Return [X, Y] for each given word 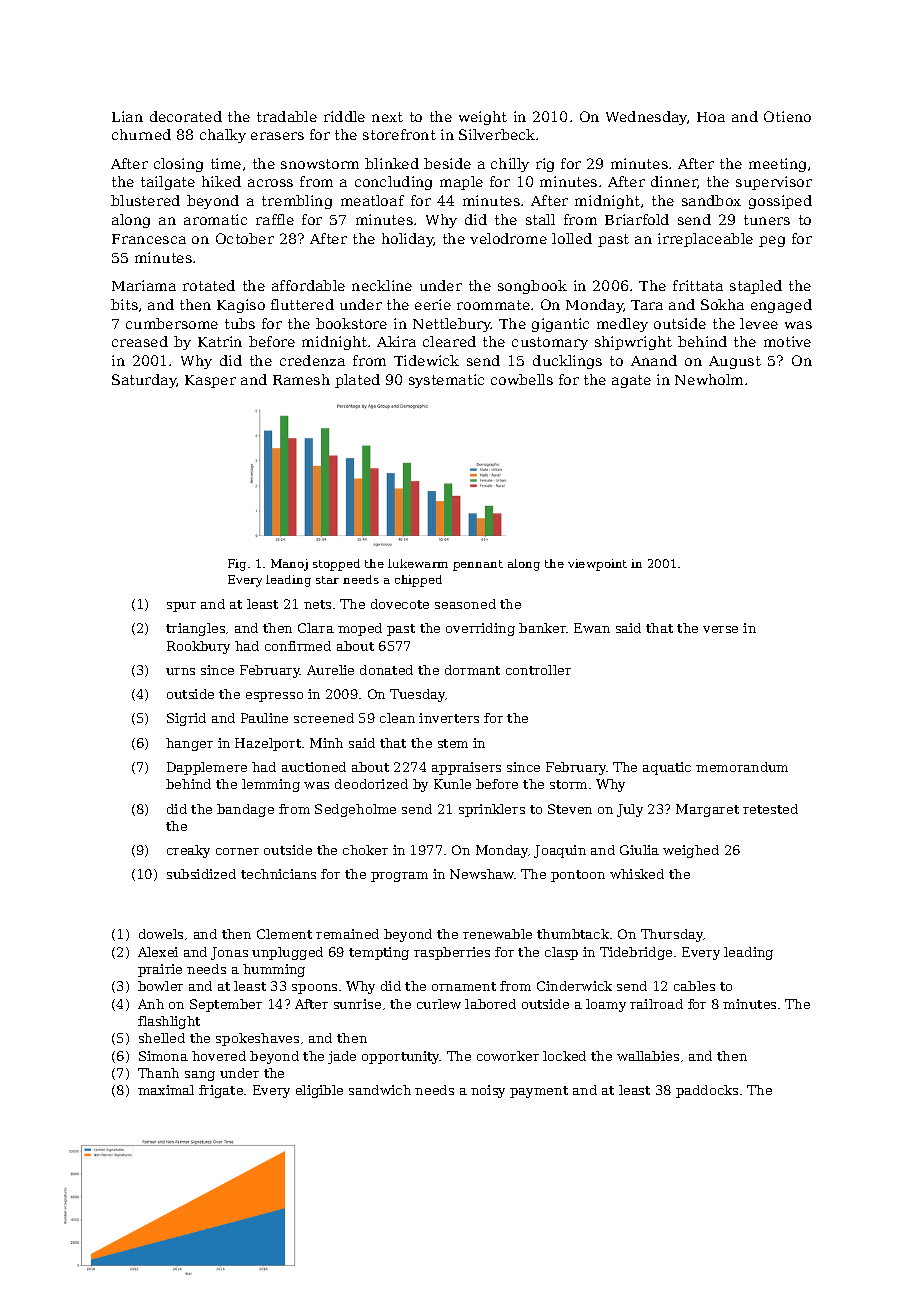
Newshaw [482, 874]
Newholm [709, 379]
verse [720, 629]
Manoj [289, 565]
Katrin [220, 341]
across [270, 183]
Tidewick [426, 360]
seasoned [465, 604]
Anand [654, 360]
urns [180, 671]
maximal [166, 1090]
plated [357, 381]
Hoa [711, 117]
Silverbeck [497, 134]
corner [237, 851]
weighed [691, 851]
